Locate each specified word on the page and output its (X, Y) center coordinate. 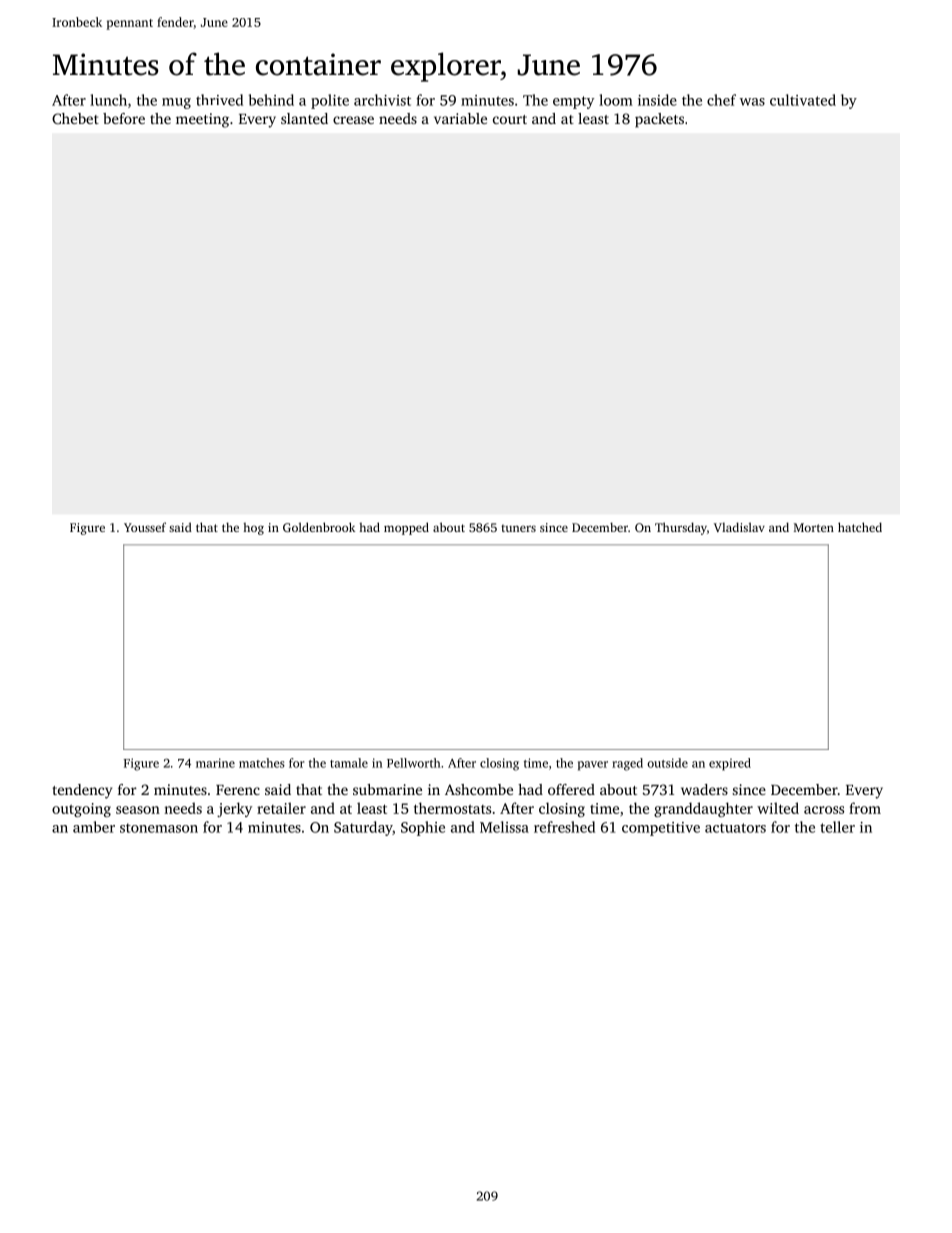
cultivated (803, 100)
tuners (518, 528)
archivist (382, 100)
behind (271, 100)
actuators (735, 828)
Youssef (145, 527)
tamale (349, 763)
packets (659, 120)
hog (253, 529)
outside (667, 763)
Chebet (75, 118)
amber (94, 827)
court (510, 119)
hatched (860, 527)
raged (627, 764)
